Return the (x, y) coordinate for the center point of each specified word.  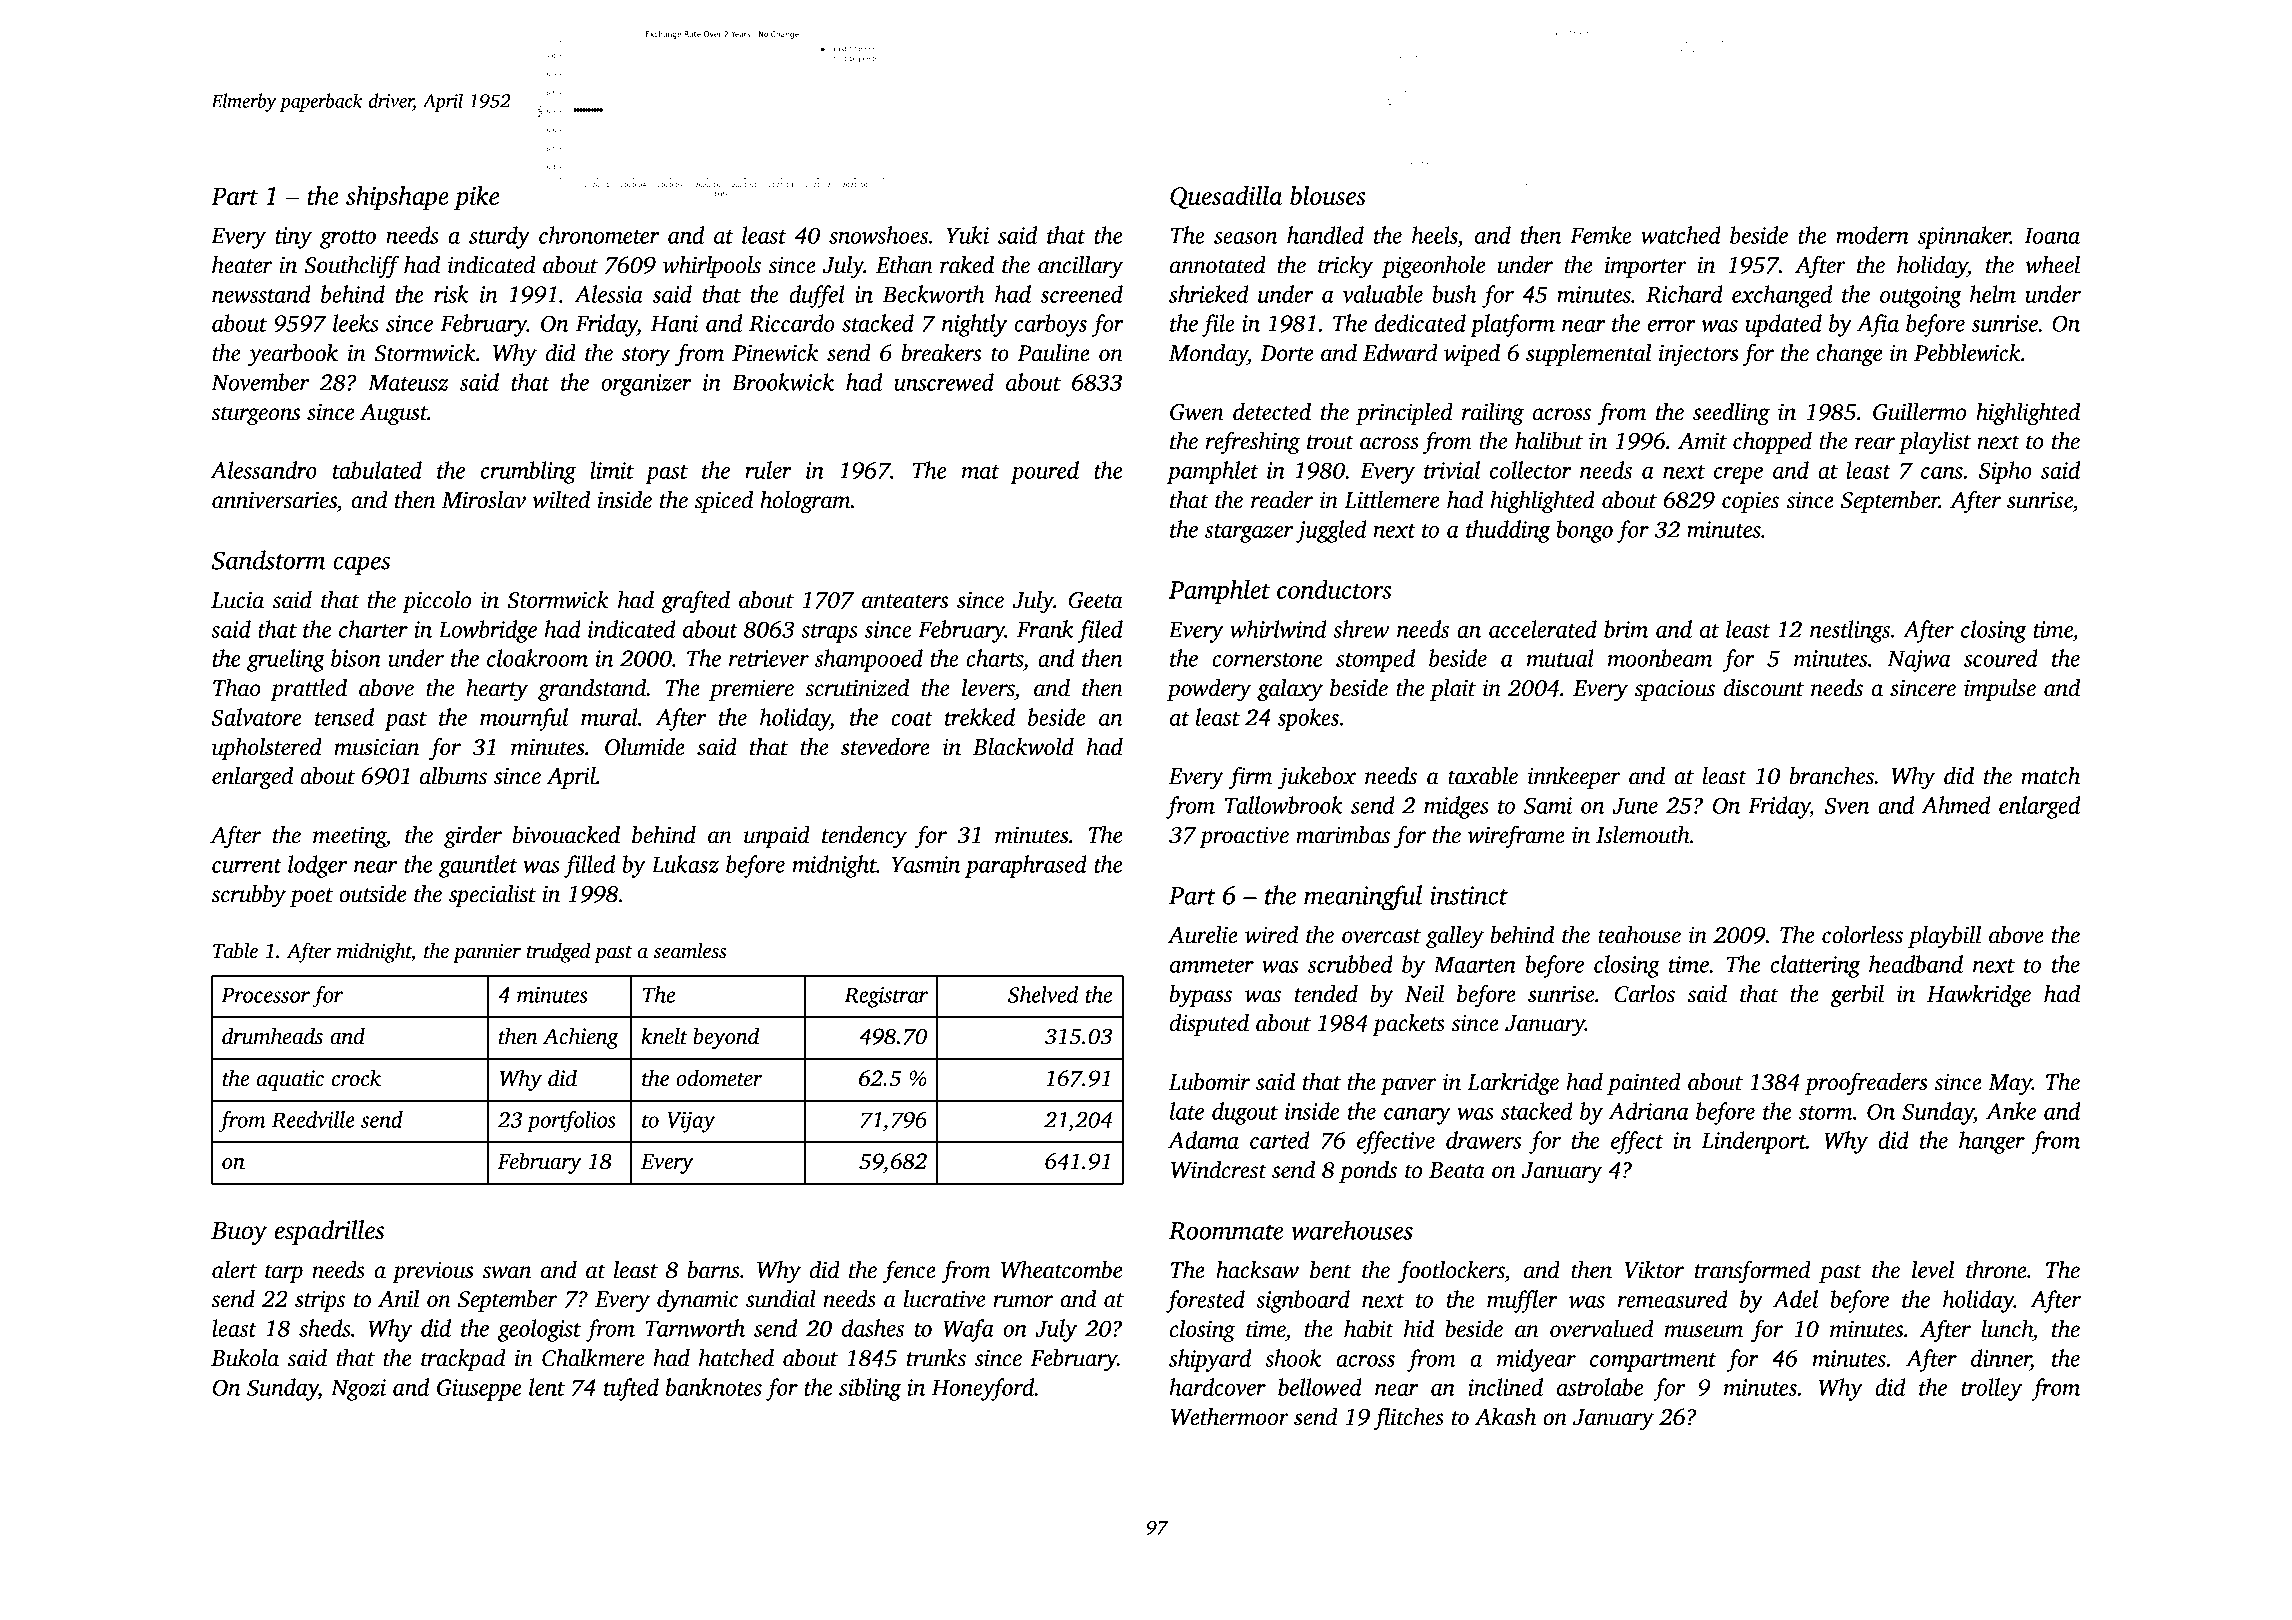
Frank (1045, 629)
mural (609, 717)
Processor (265, 995)
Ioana (2052, 236)
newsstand (261, 294)
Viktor (1654, 1270)
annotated (1218, 265)
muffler (1522, 1301)
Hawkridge (1979, 996)
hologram (805, 502)
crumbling (528, 472)
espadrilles (329, 1232)
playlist (1935, 443)
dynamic (697, 1301)
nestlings (1850, 631)
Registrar (886, 997)
